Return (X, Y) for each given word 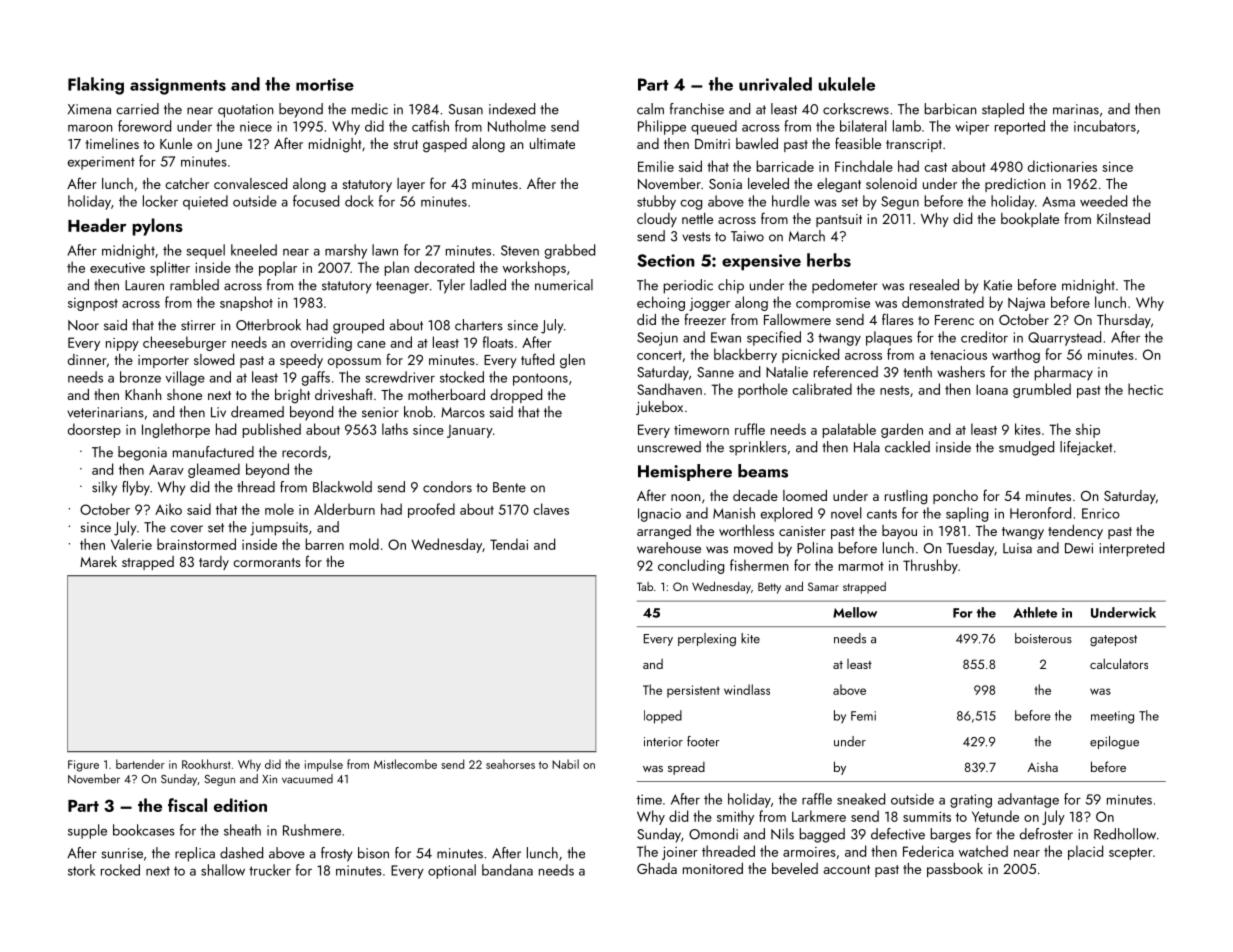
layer (411, 185)
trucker (270, 870)
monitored (713, 868)
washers (961, 372)
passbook (955, 870)
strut (405, 144)
